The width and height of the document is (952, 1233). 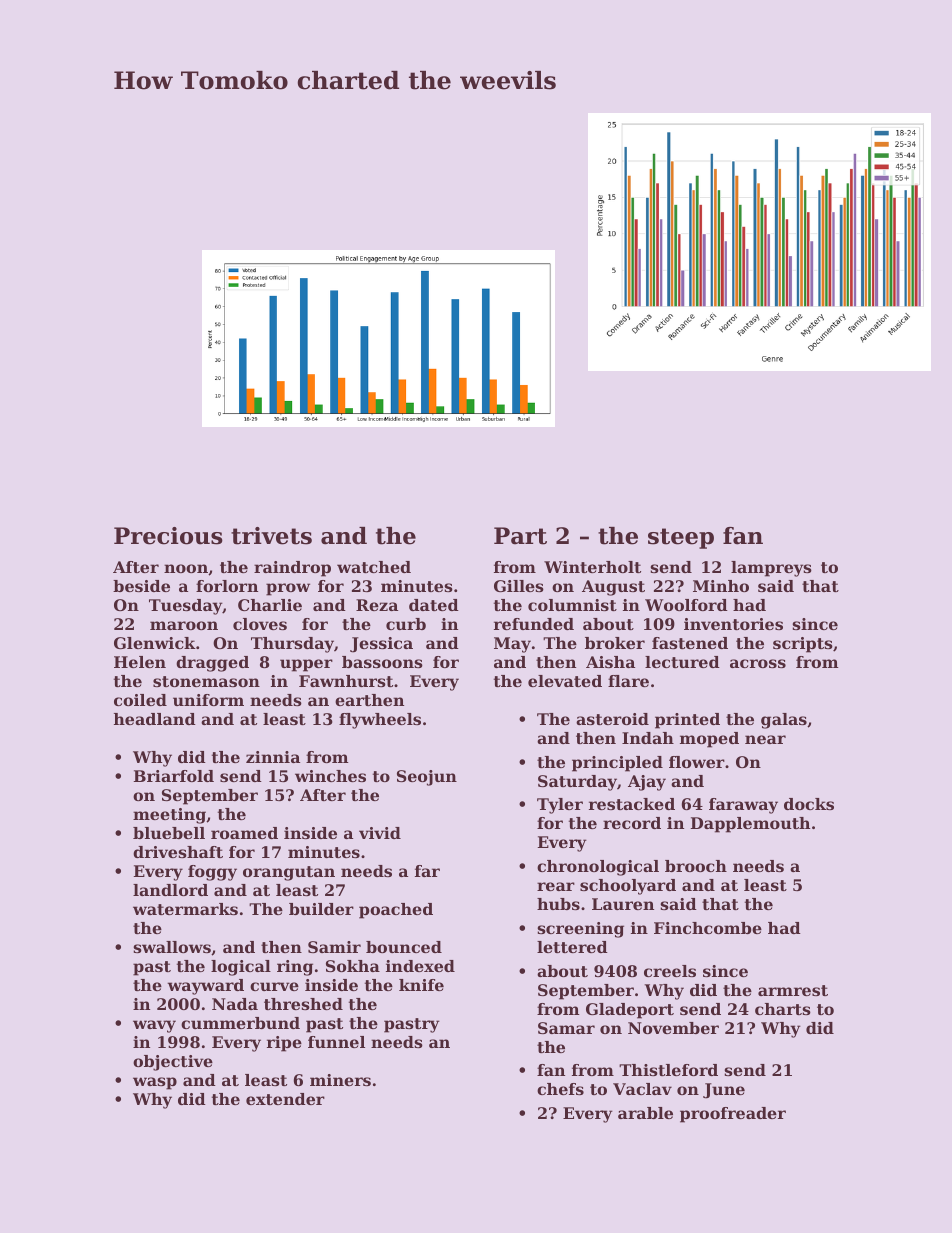 What do you see at coordinates (771, 569) in the document?
I see `lampreys` at bounding box center [771, 569].
